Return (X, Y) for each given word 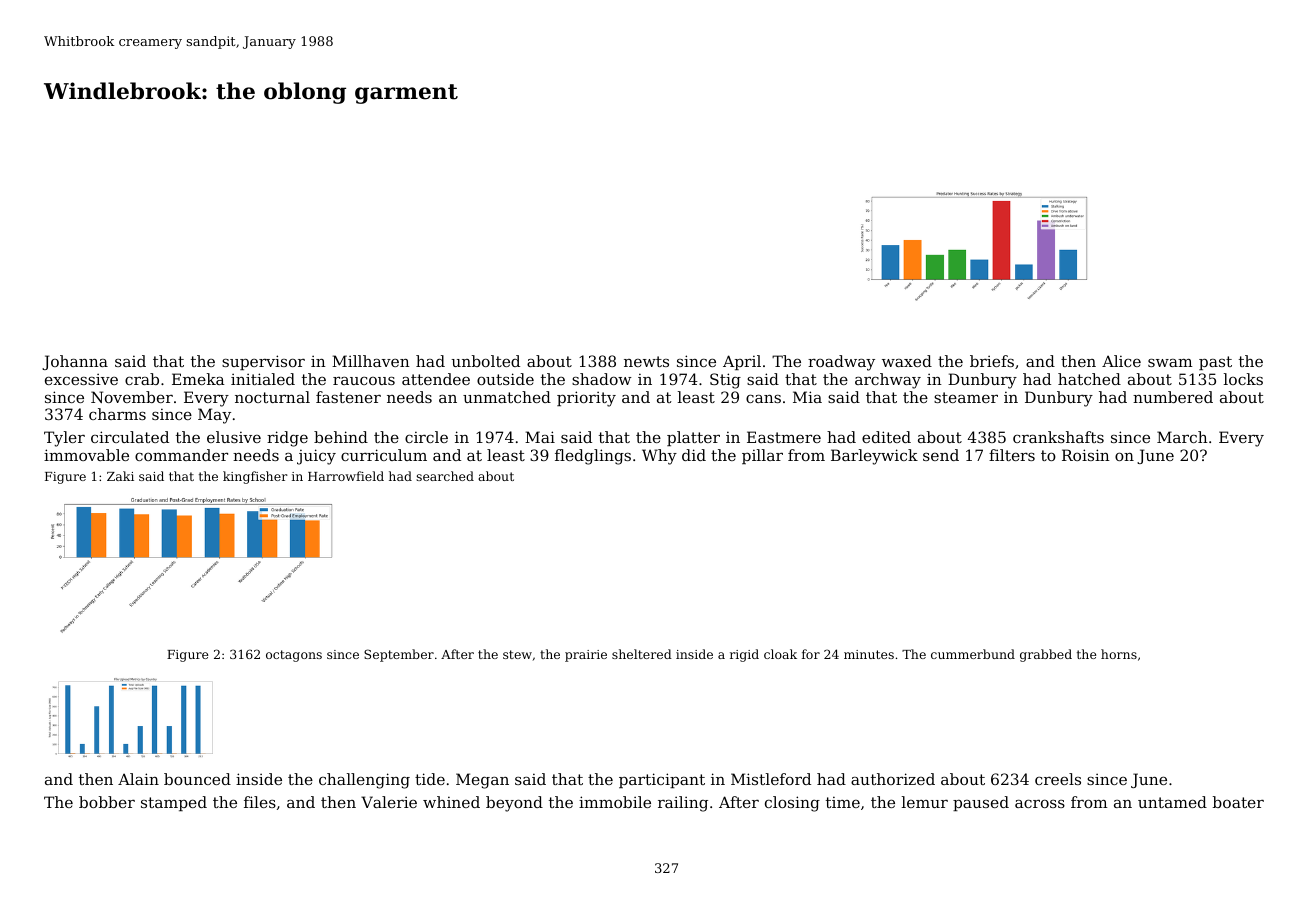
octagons (294, 656)
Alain (138, 779)
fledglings (593, 457)
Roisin (1086, 455)
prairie (586, 656)
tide (430, 779)
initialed (263, 379)
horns (1119, 654)
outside (505, 379)
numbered (1173, 397)
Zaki (120, 476)
